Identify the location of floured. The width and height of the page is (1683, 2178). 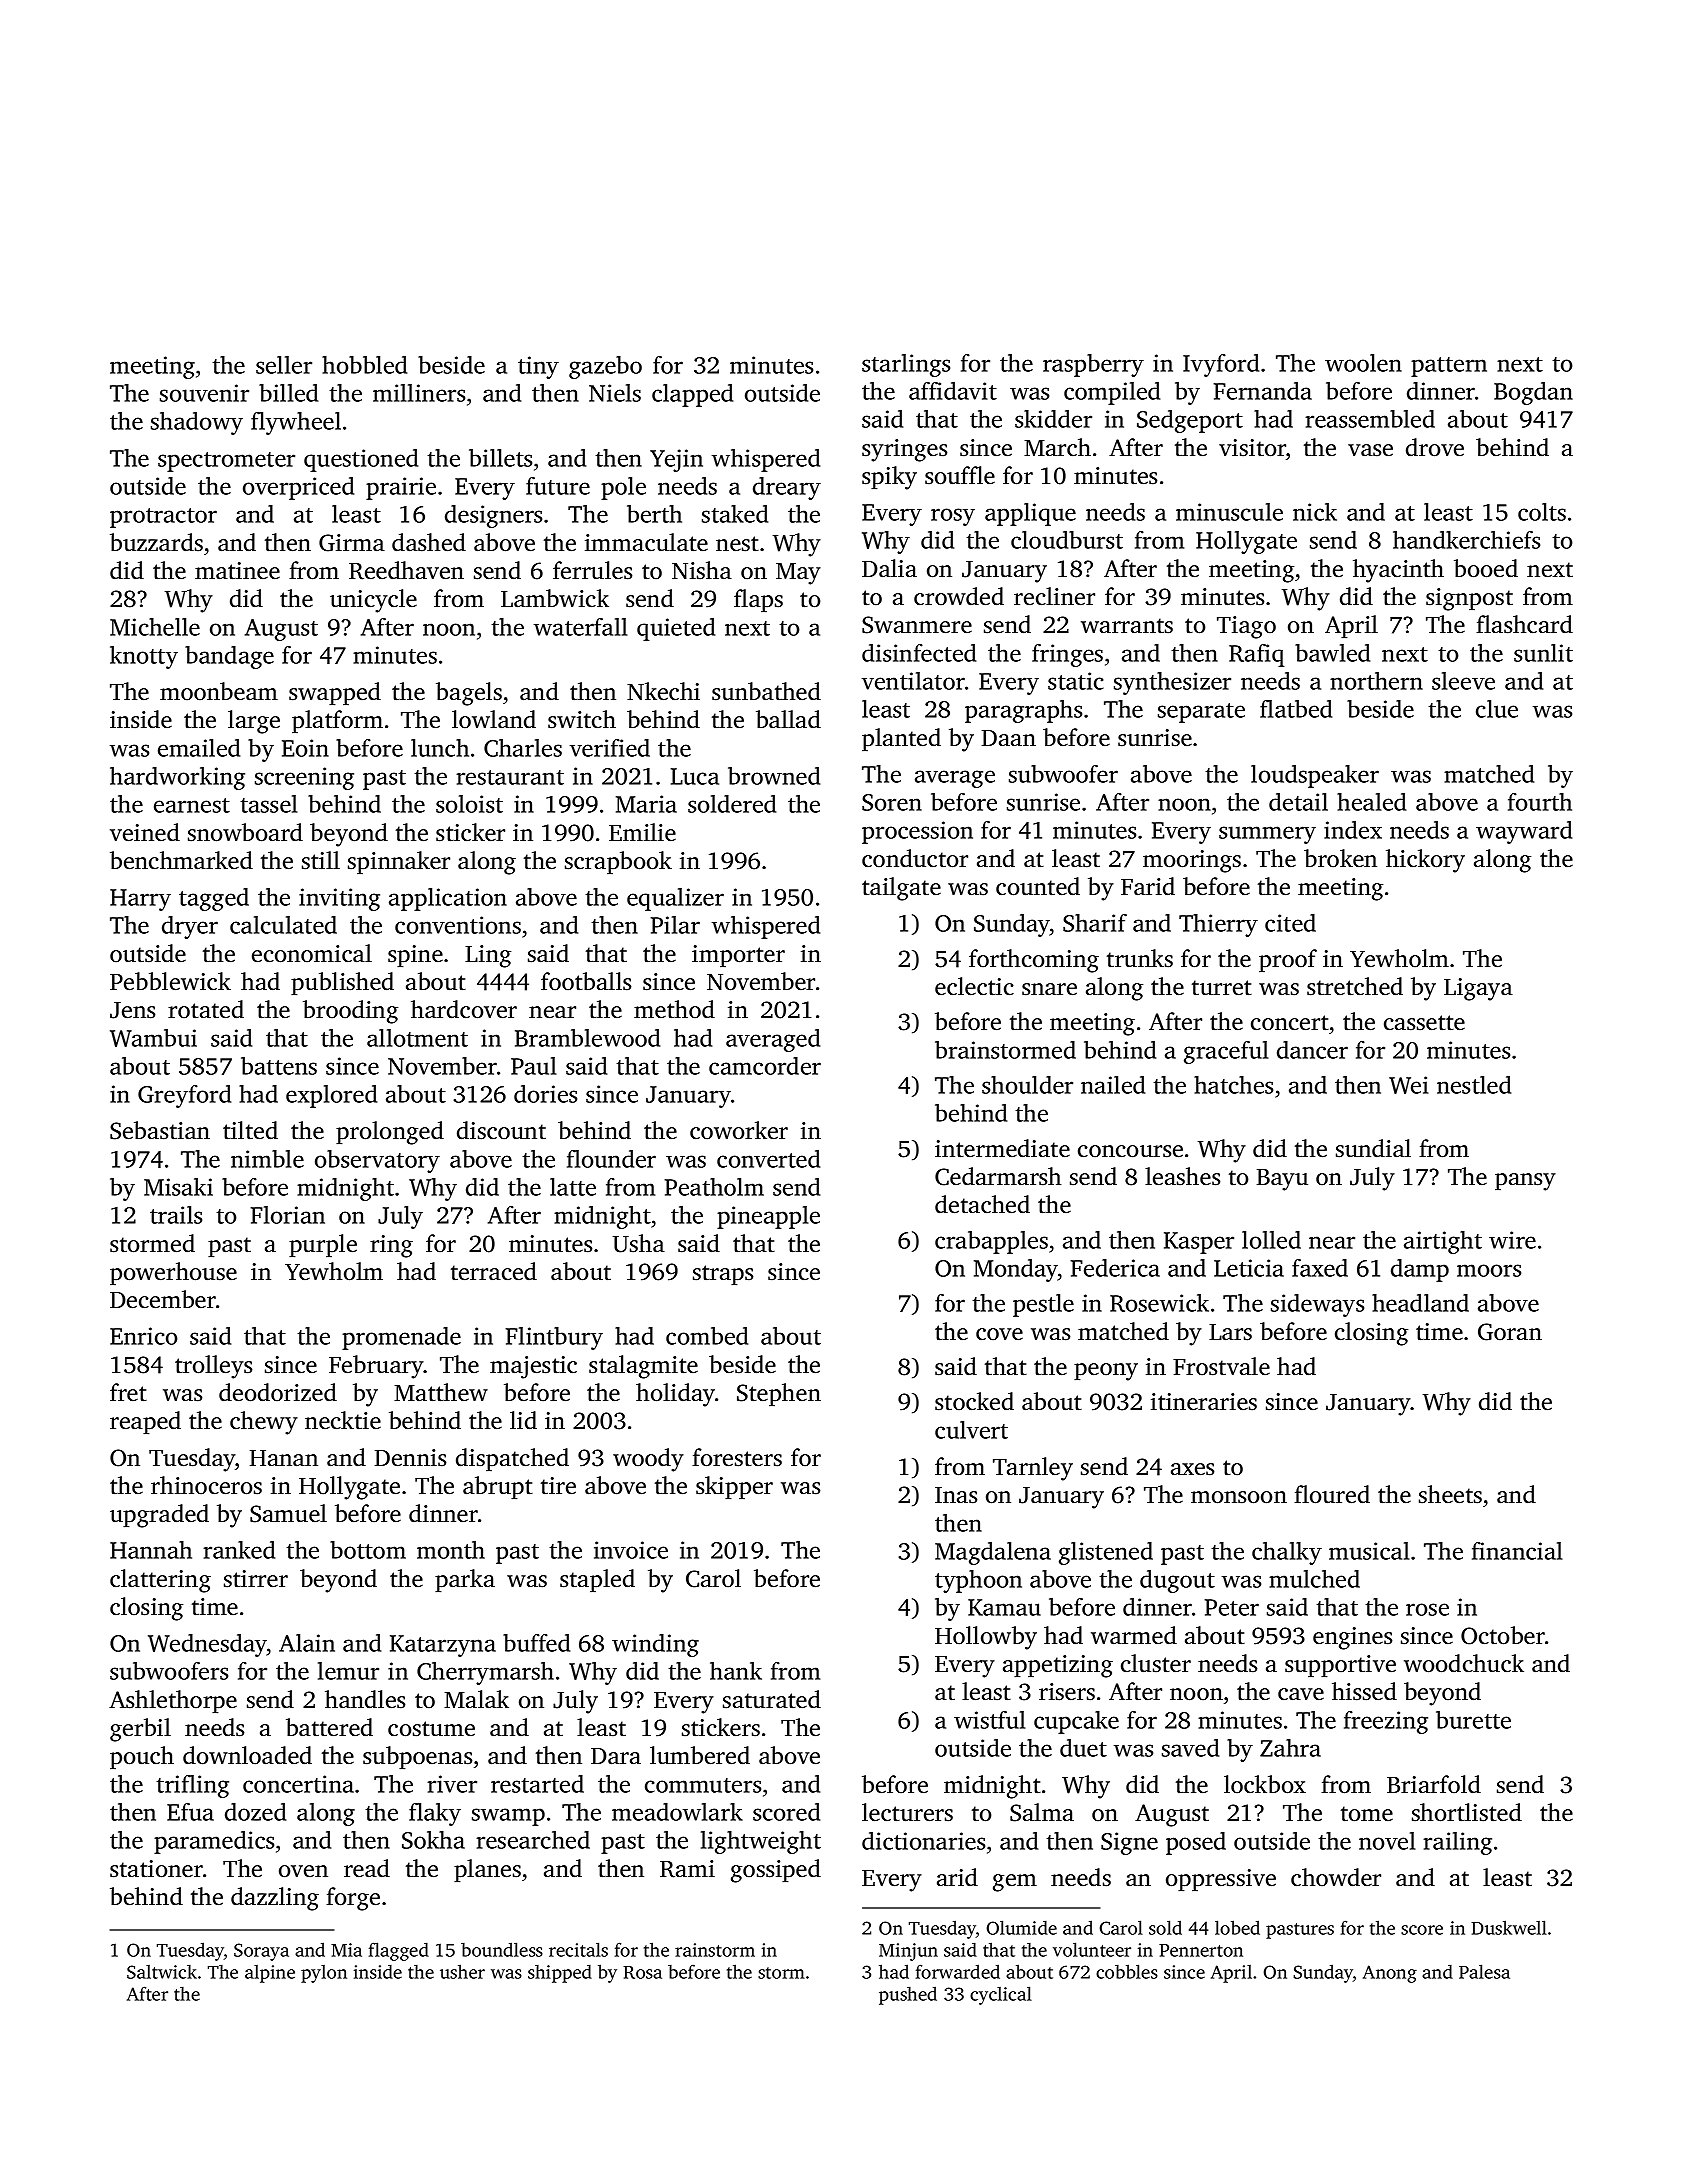
(1332, 1494).
